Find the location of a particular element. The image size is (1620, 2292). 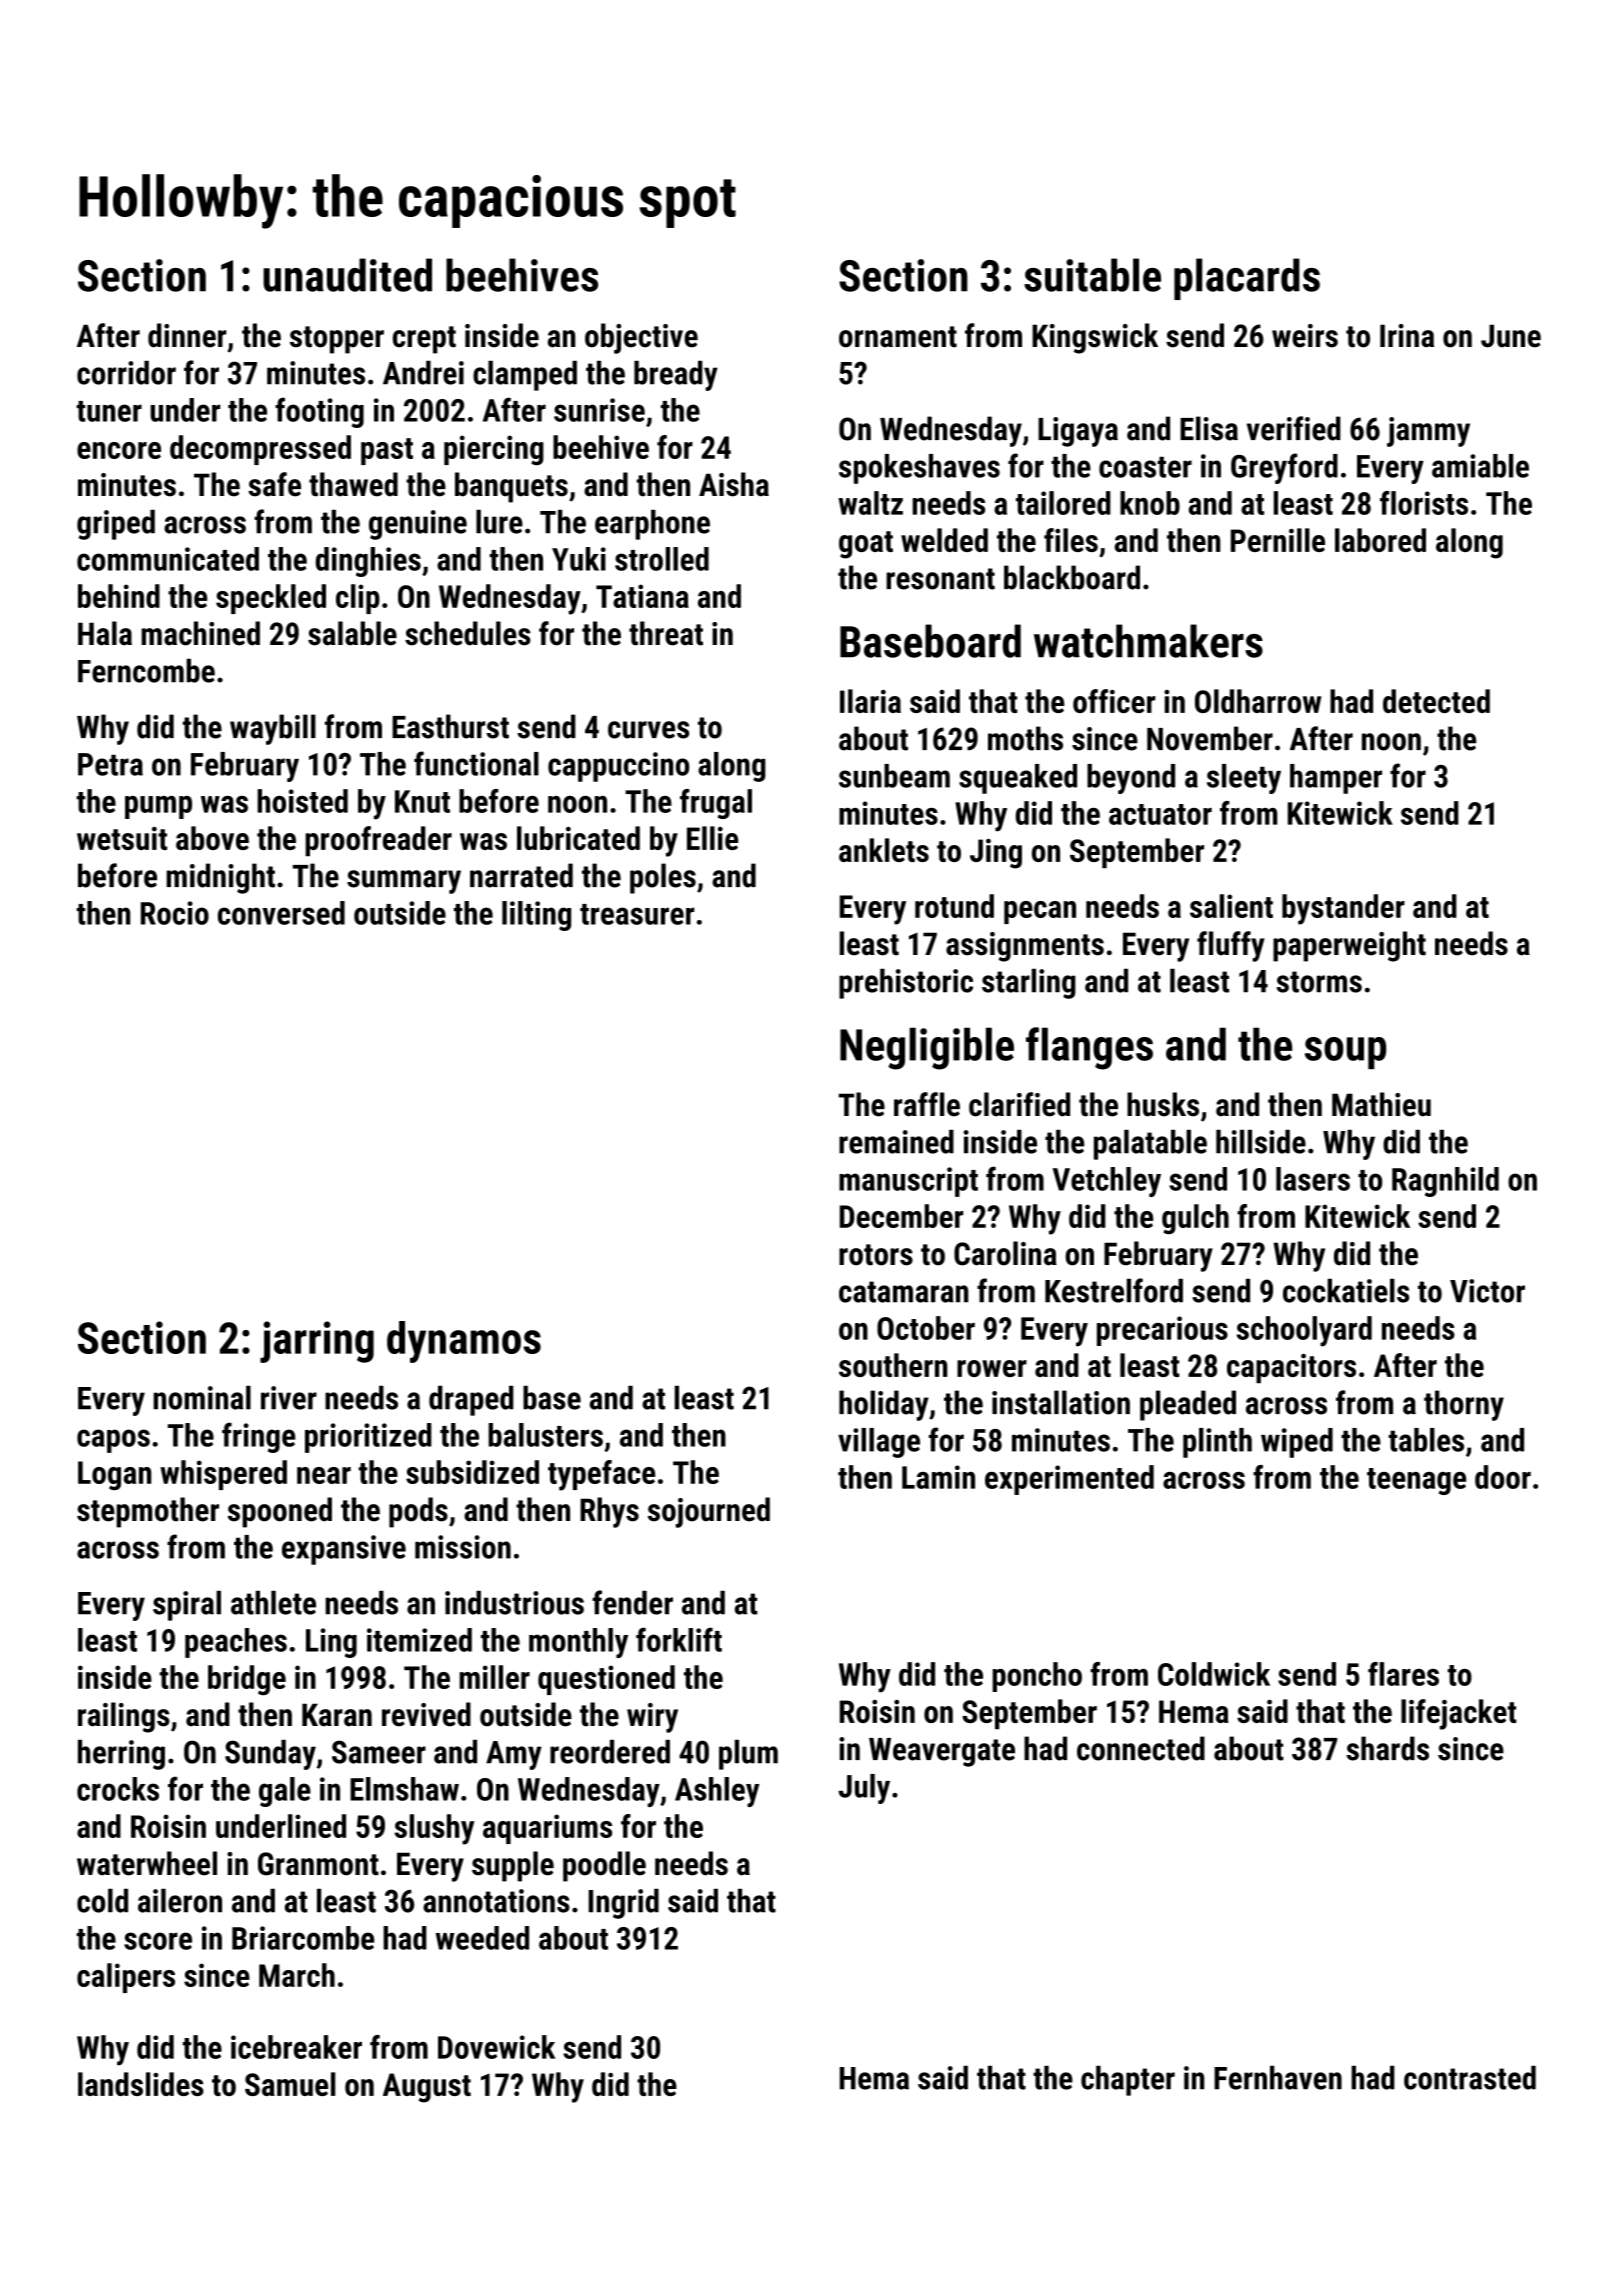

placards is located at coordinates (1247, 279).
